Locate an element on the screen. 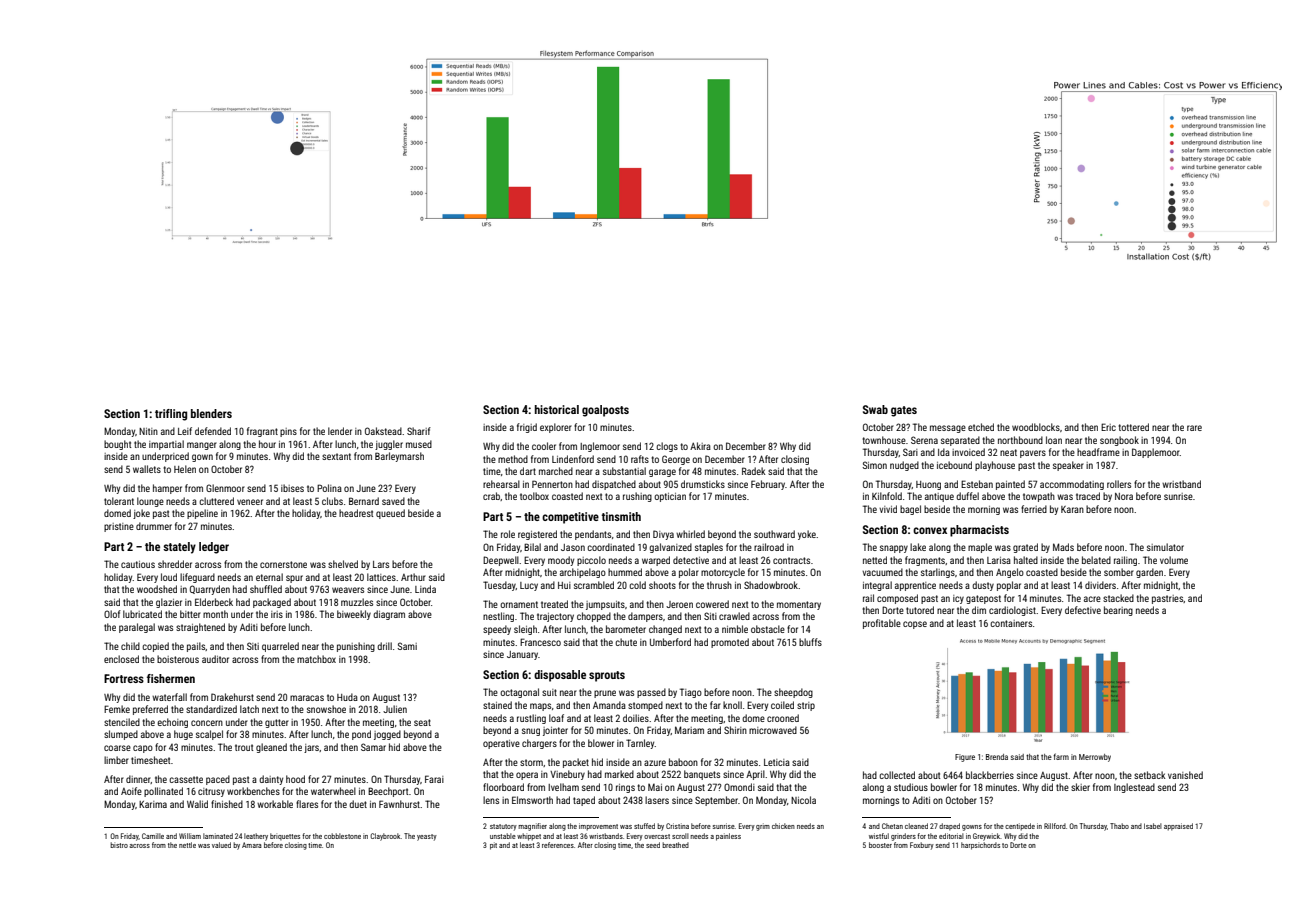  trifling is located at coordinates (171, 415).
